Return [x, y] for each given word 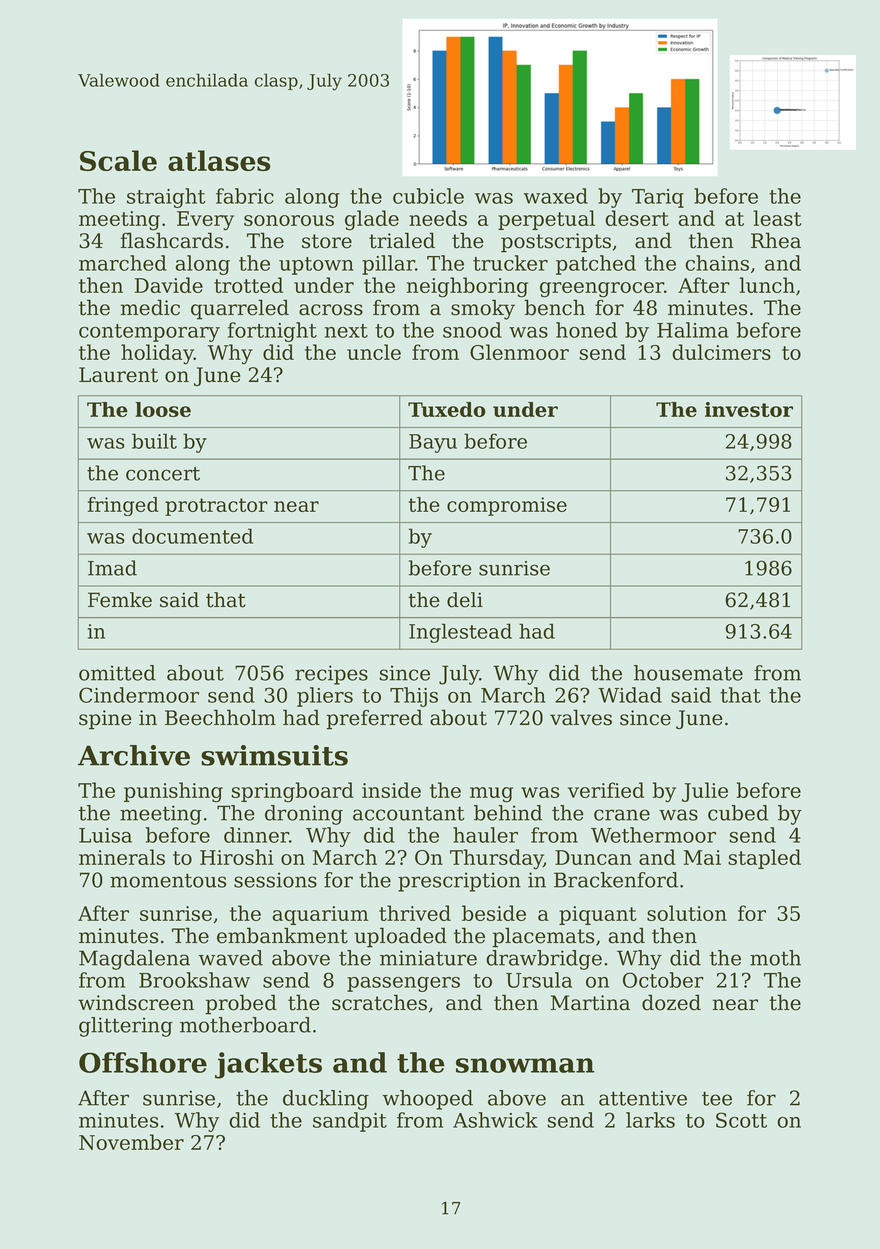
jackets [268, 1065]
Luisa [105, 835]
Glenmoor [519, 352]
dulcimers [721, 352]
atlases [219, 160]
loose [163, 409]
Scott [741, 1120]
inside [391, 790]
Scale [118, 160]
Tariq [658, 198]
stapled [764, 859]
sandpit [350, 1122]
